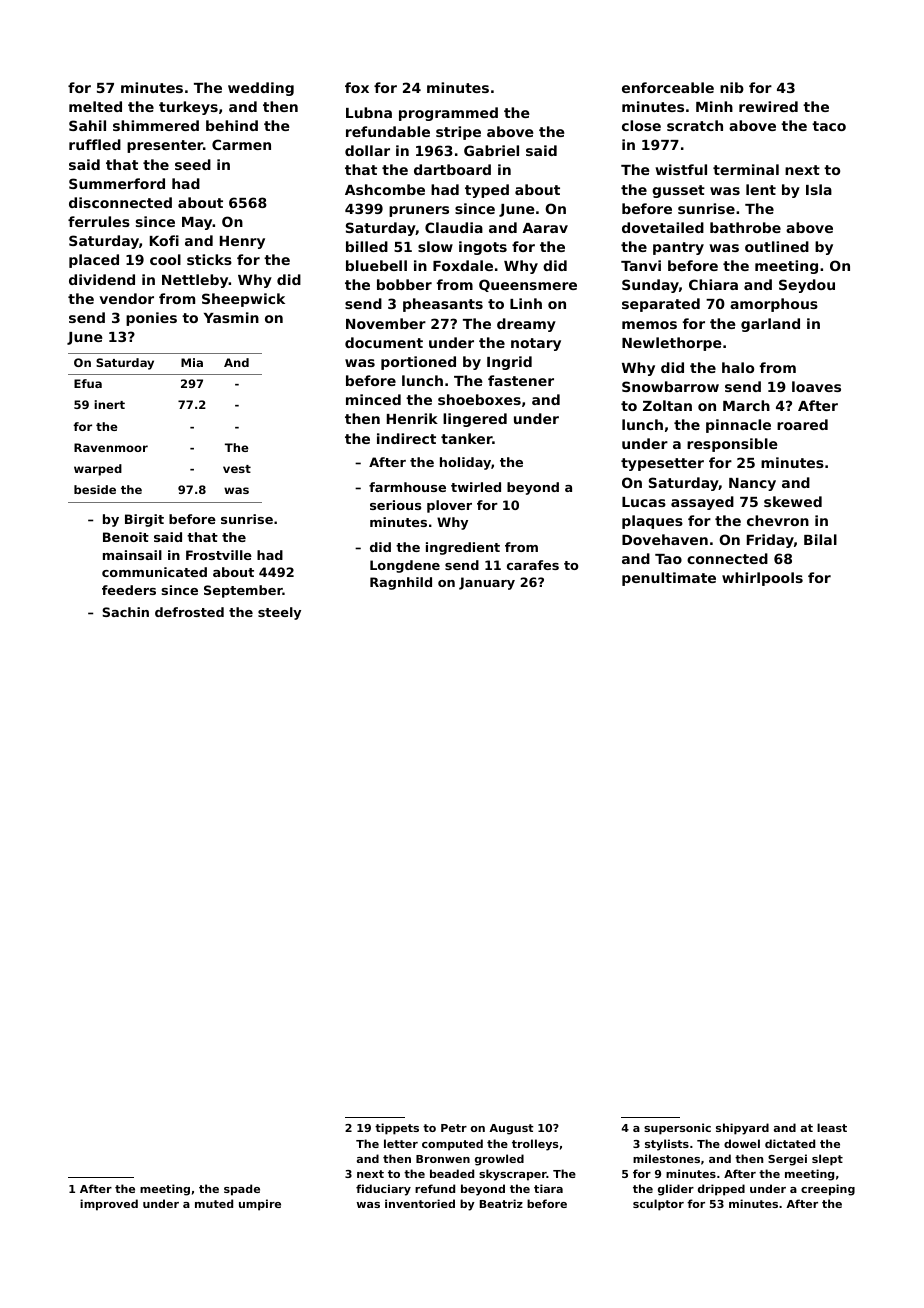 Image resolution: width=924 pixels, height=1308 pixels. I want to click on improved, so click(109, 1205).
